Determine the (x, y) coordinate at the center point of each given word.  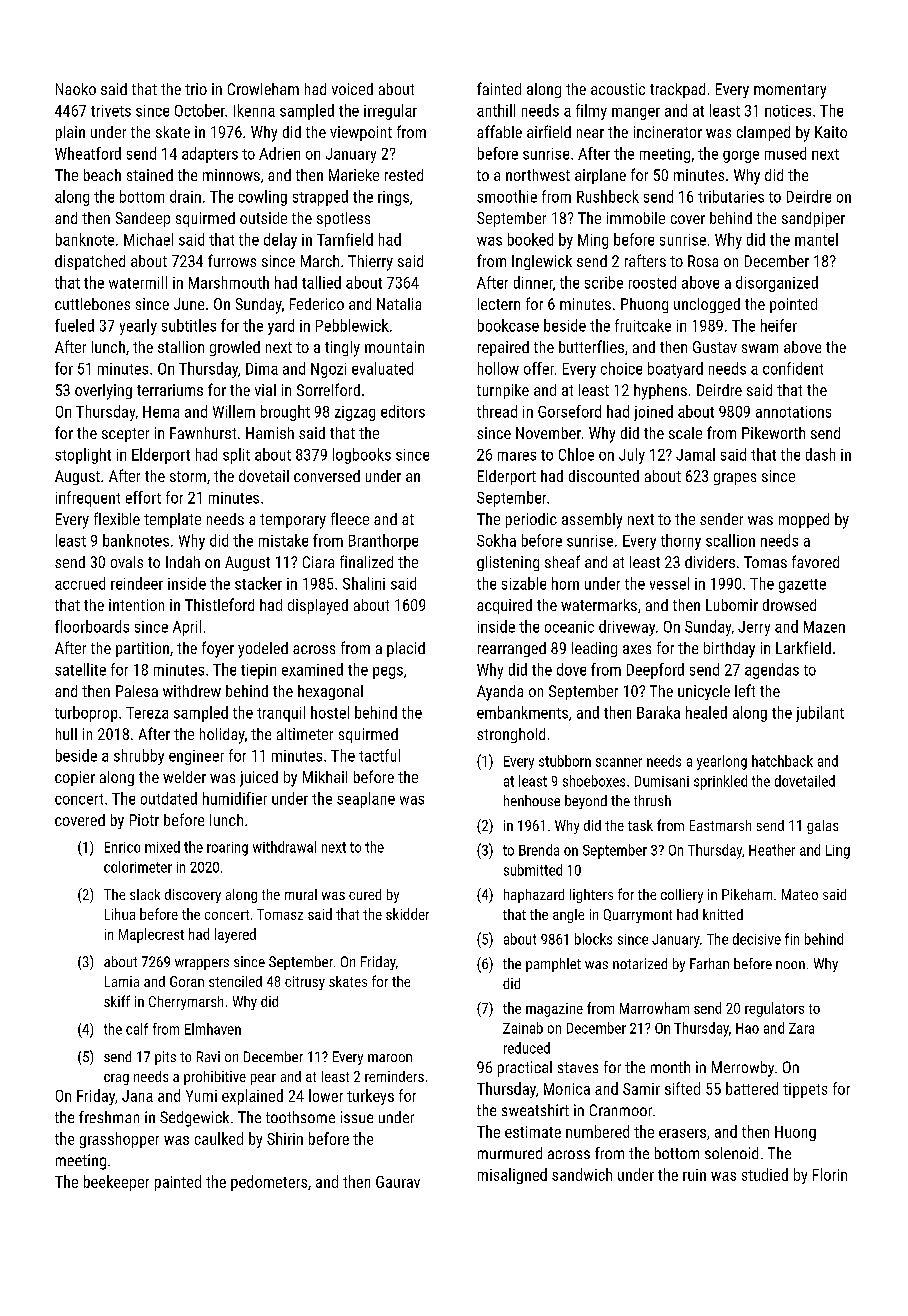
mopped (804, 520)
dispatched (90, 262)
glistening (508, 563)
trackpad (677, 90)
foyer (218, 649)
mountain (394, 347)
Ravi (208, 1056)
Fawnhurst (203, 433)
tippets (805, 1090)
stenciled (235, 981)
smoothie (507, 196)
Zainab (523, 1028)
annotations (793, 412)
